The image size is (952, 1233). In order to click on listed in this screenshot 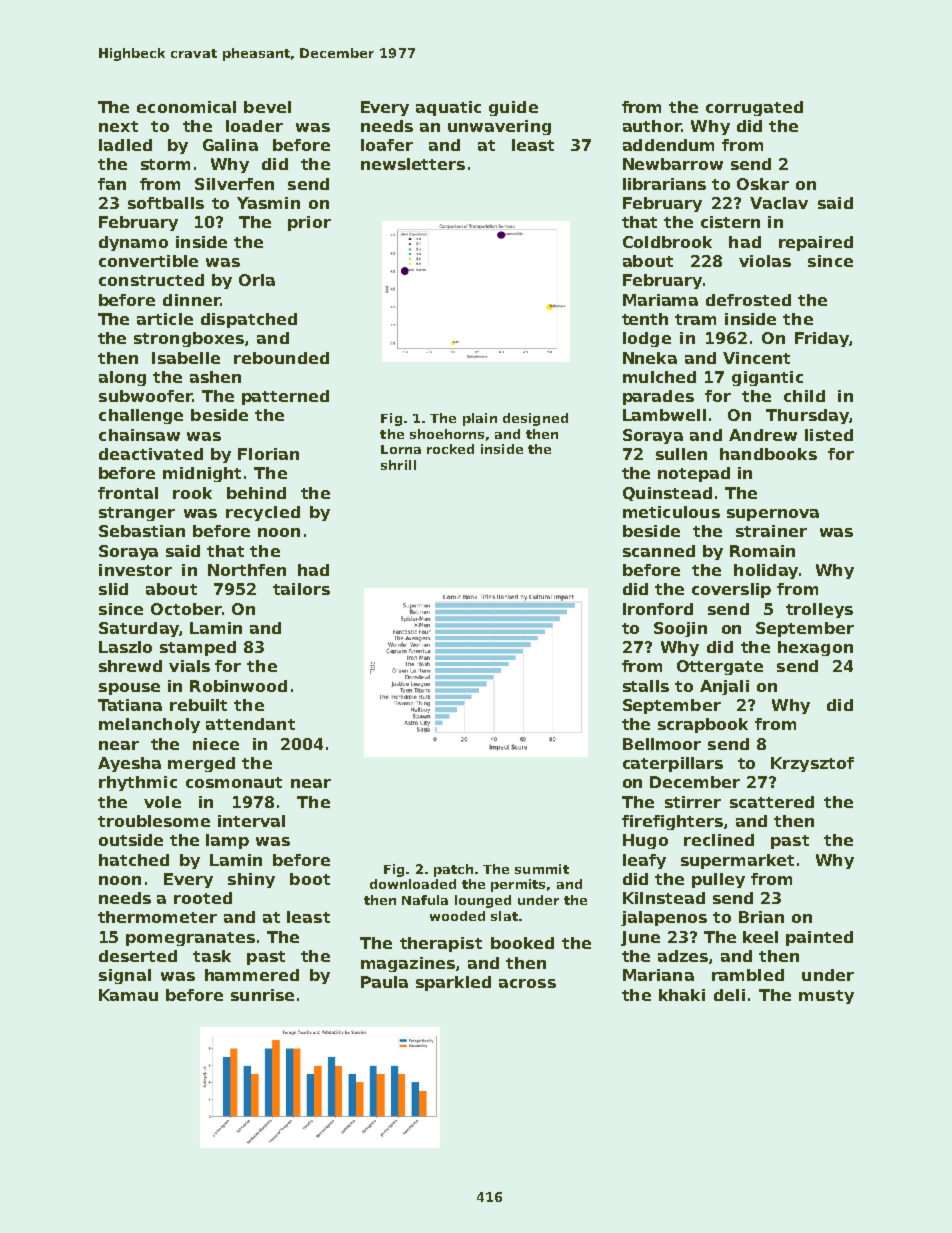, I will do `click(829, 435)`.
